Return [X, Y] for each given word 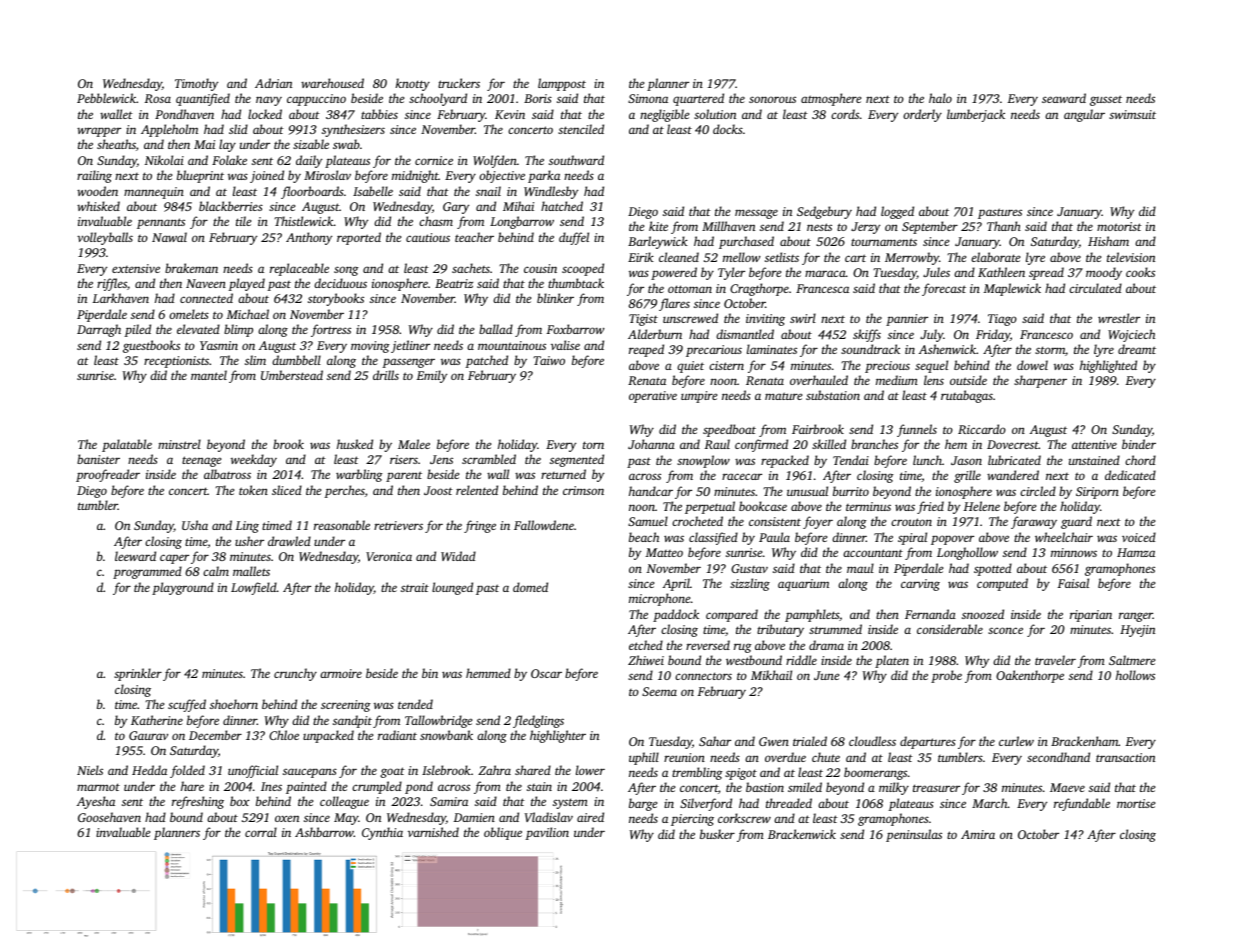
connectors [703, 676]
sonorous [772, 99]
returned [563, 474]
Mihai [518, 206]
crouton [911, 522]
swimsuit [1132, 114]
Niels [90, 770]
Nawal [169, 237]
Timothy [196, 84]
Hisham [1108, 241]
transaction [1125, 757]
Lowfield [254, 588]
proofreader [108, 475]
